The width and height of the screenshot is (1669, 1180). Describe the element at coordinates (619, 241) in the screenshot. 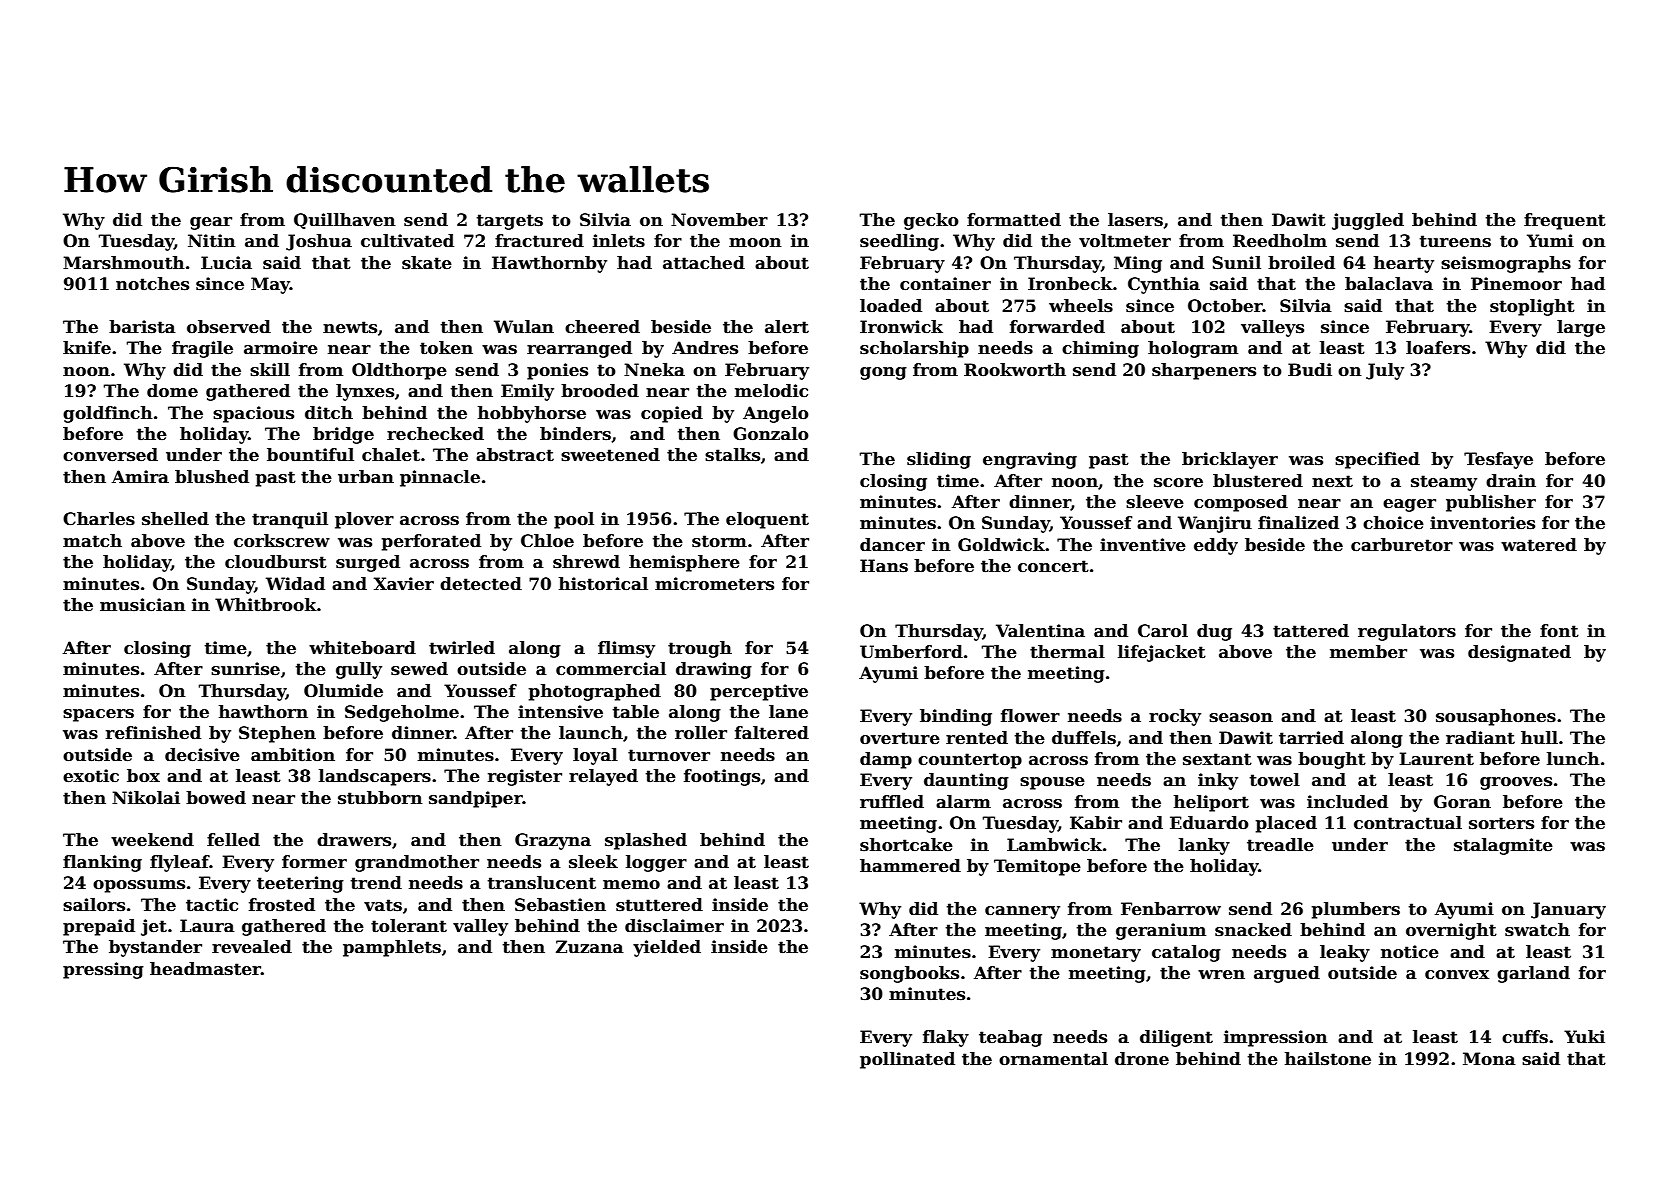

I see `inlets` at that location.
